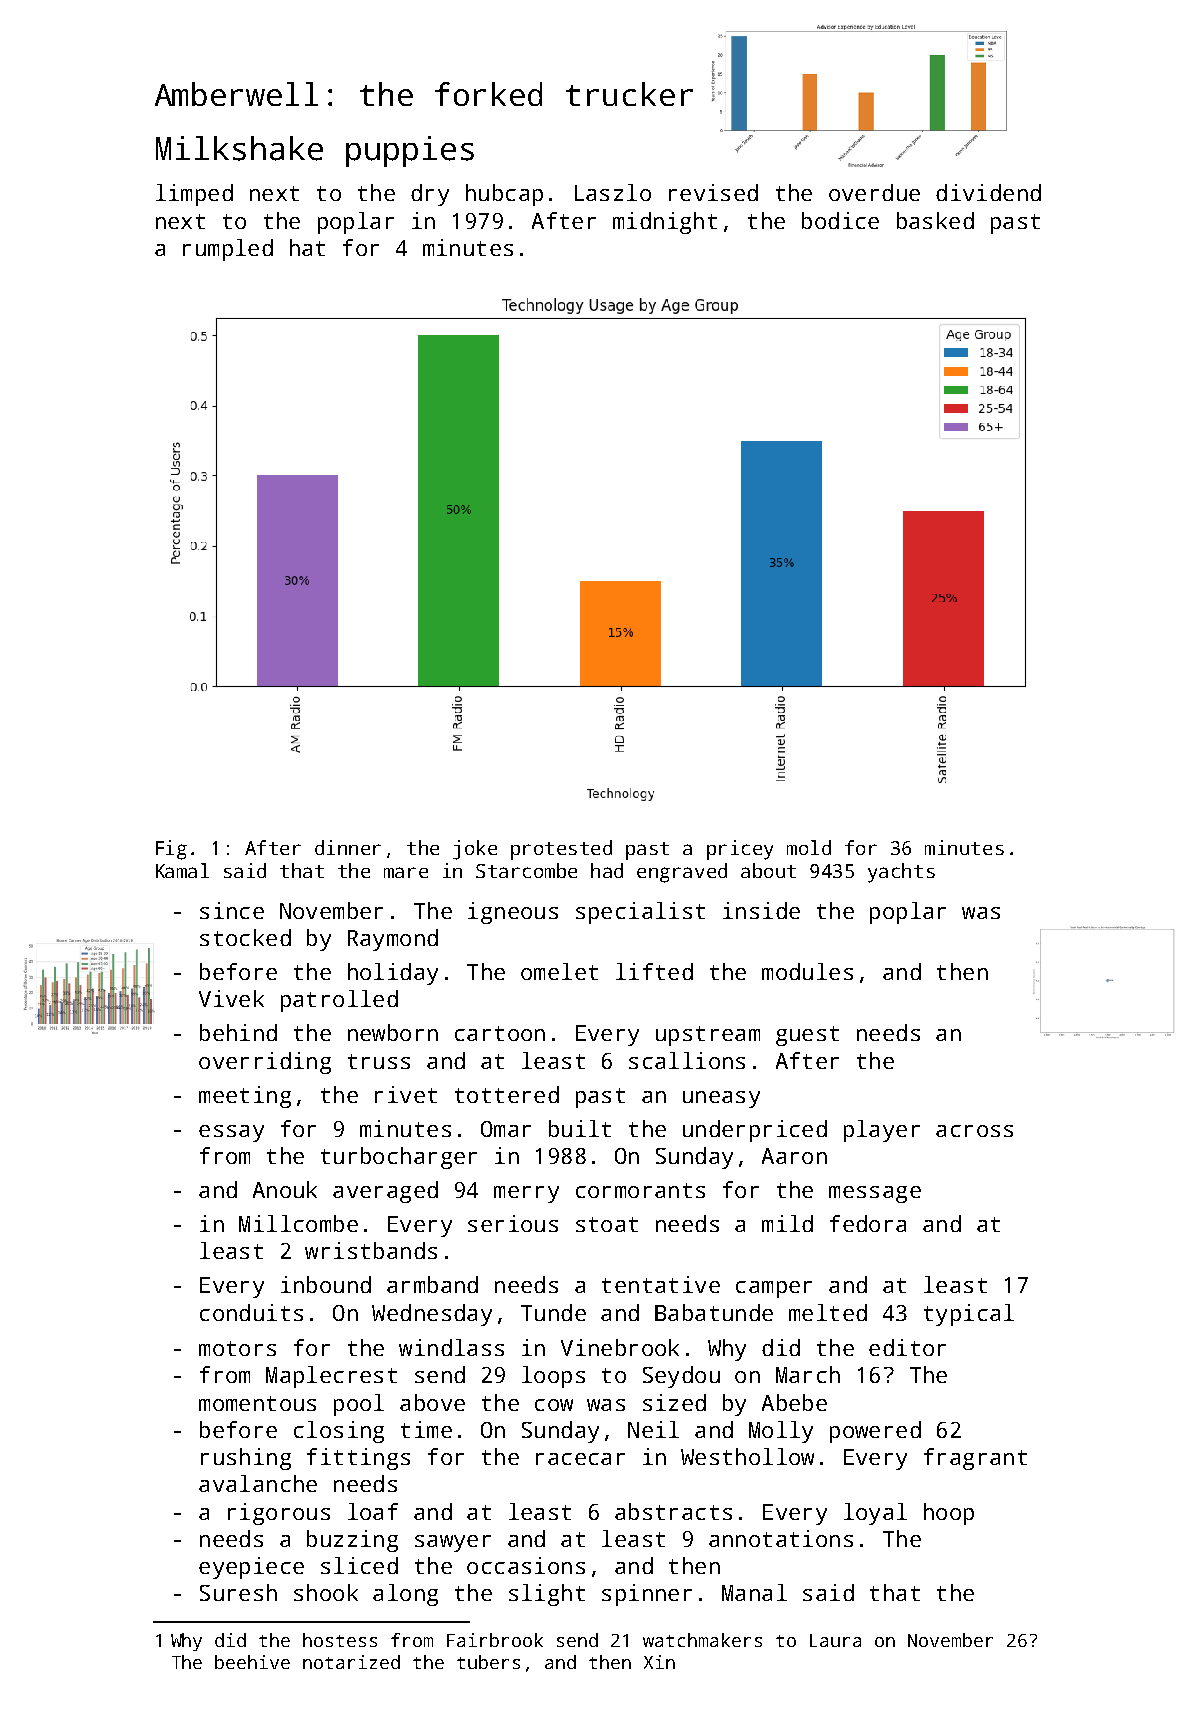  I want to click on guest, so click(807, 1036).
